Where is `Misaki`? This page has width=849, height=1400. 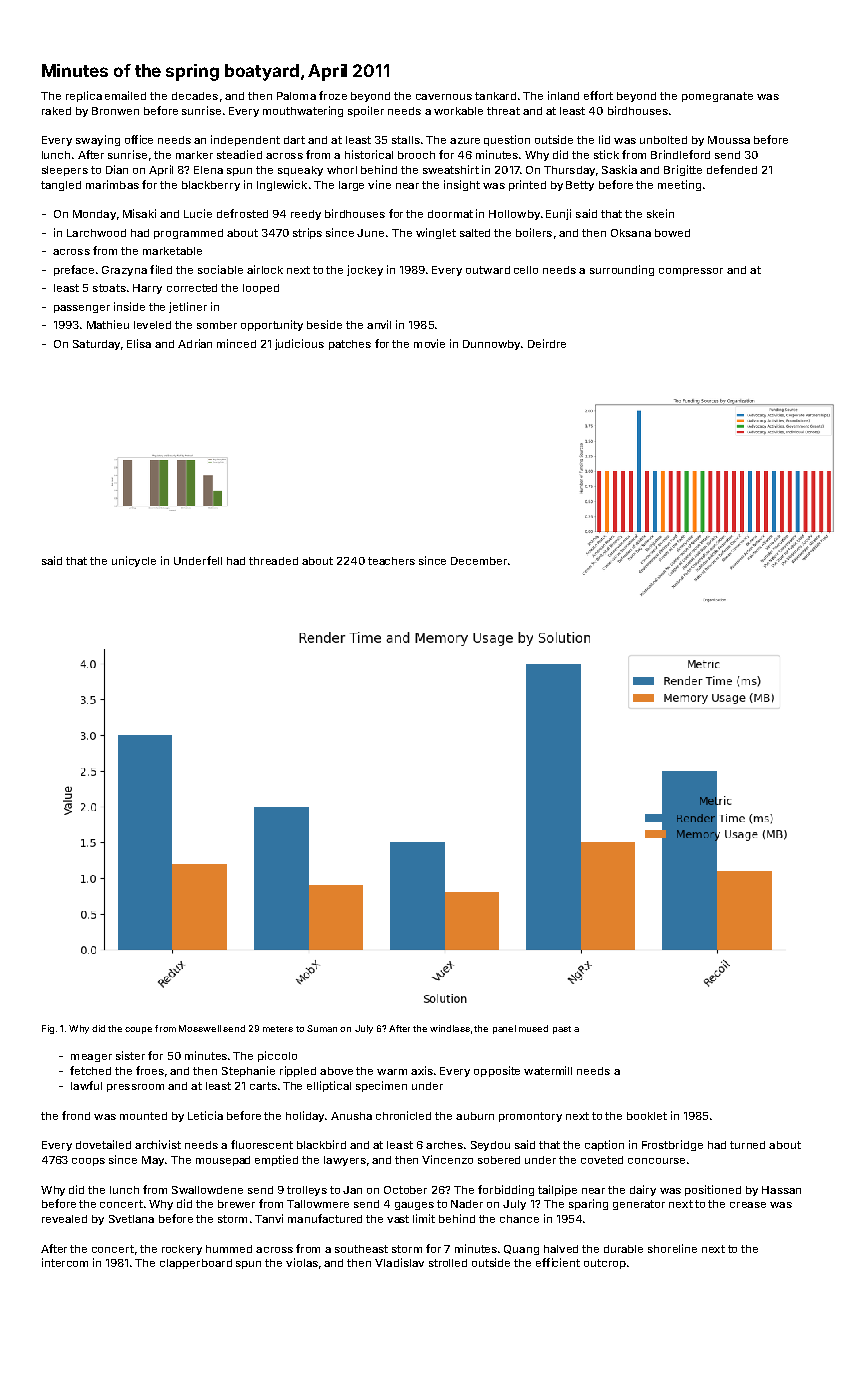 Misaki is located at coordinates (139, 213).
